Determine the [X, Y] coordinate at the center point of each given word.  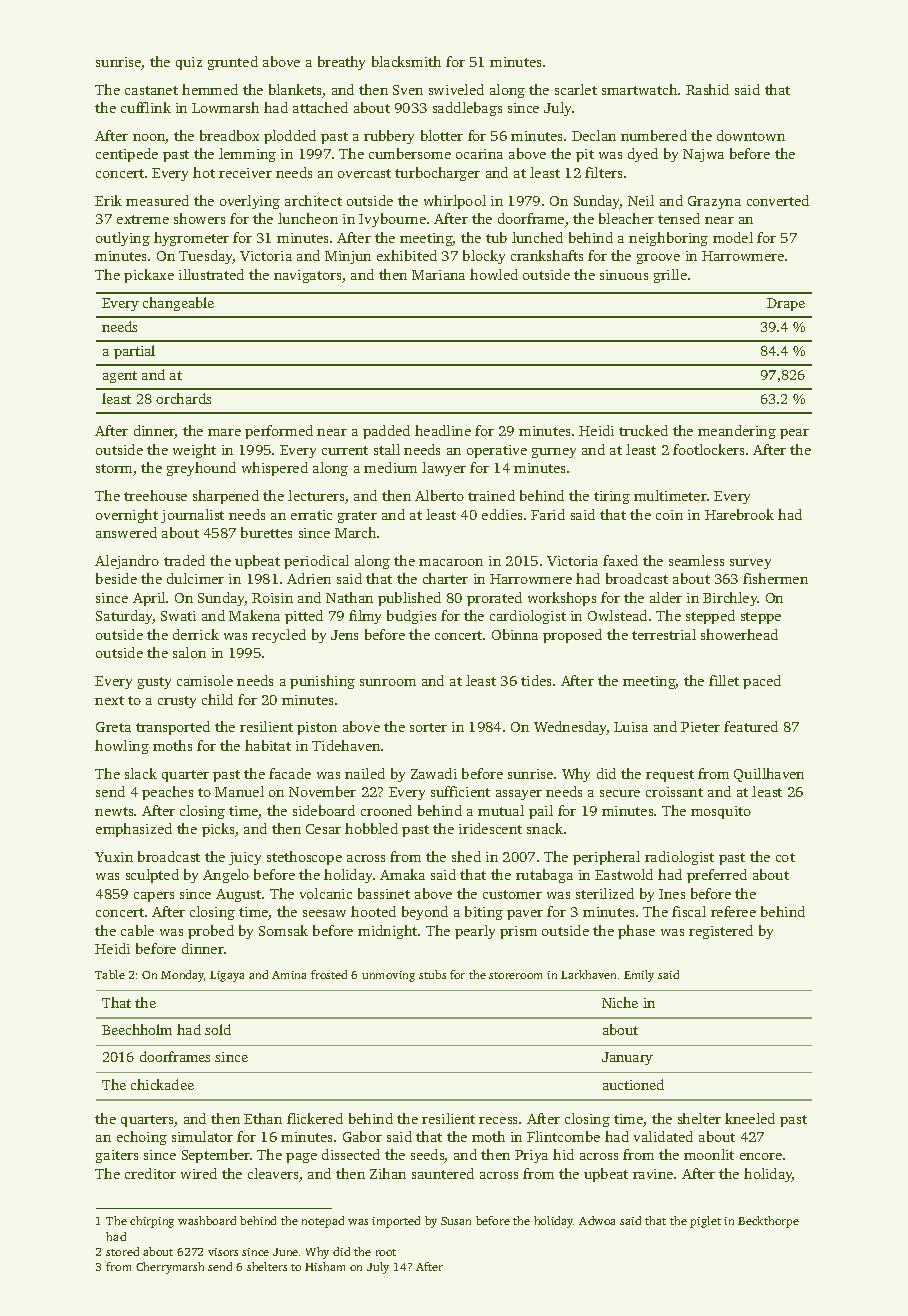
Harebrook [739, 514]
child [217, 699]
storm [114, 468]
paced [762, 682]
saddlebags [467, 109]
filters [603, 172]
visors [223, 1252]
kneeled [750, 1118]
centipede [127, 155]
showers [199, 218]
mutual [501, 810]
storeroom [515, 975]
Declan [594, 135]
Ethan [263, 1118]
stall [387, 449]
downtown [751, 135]
